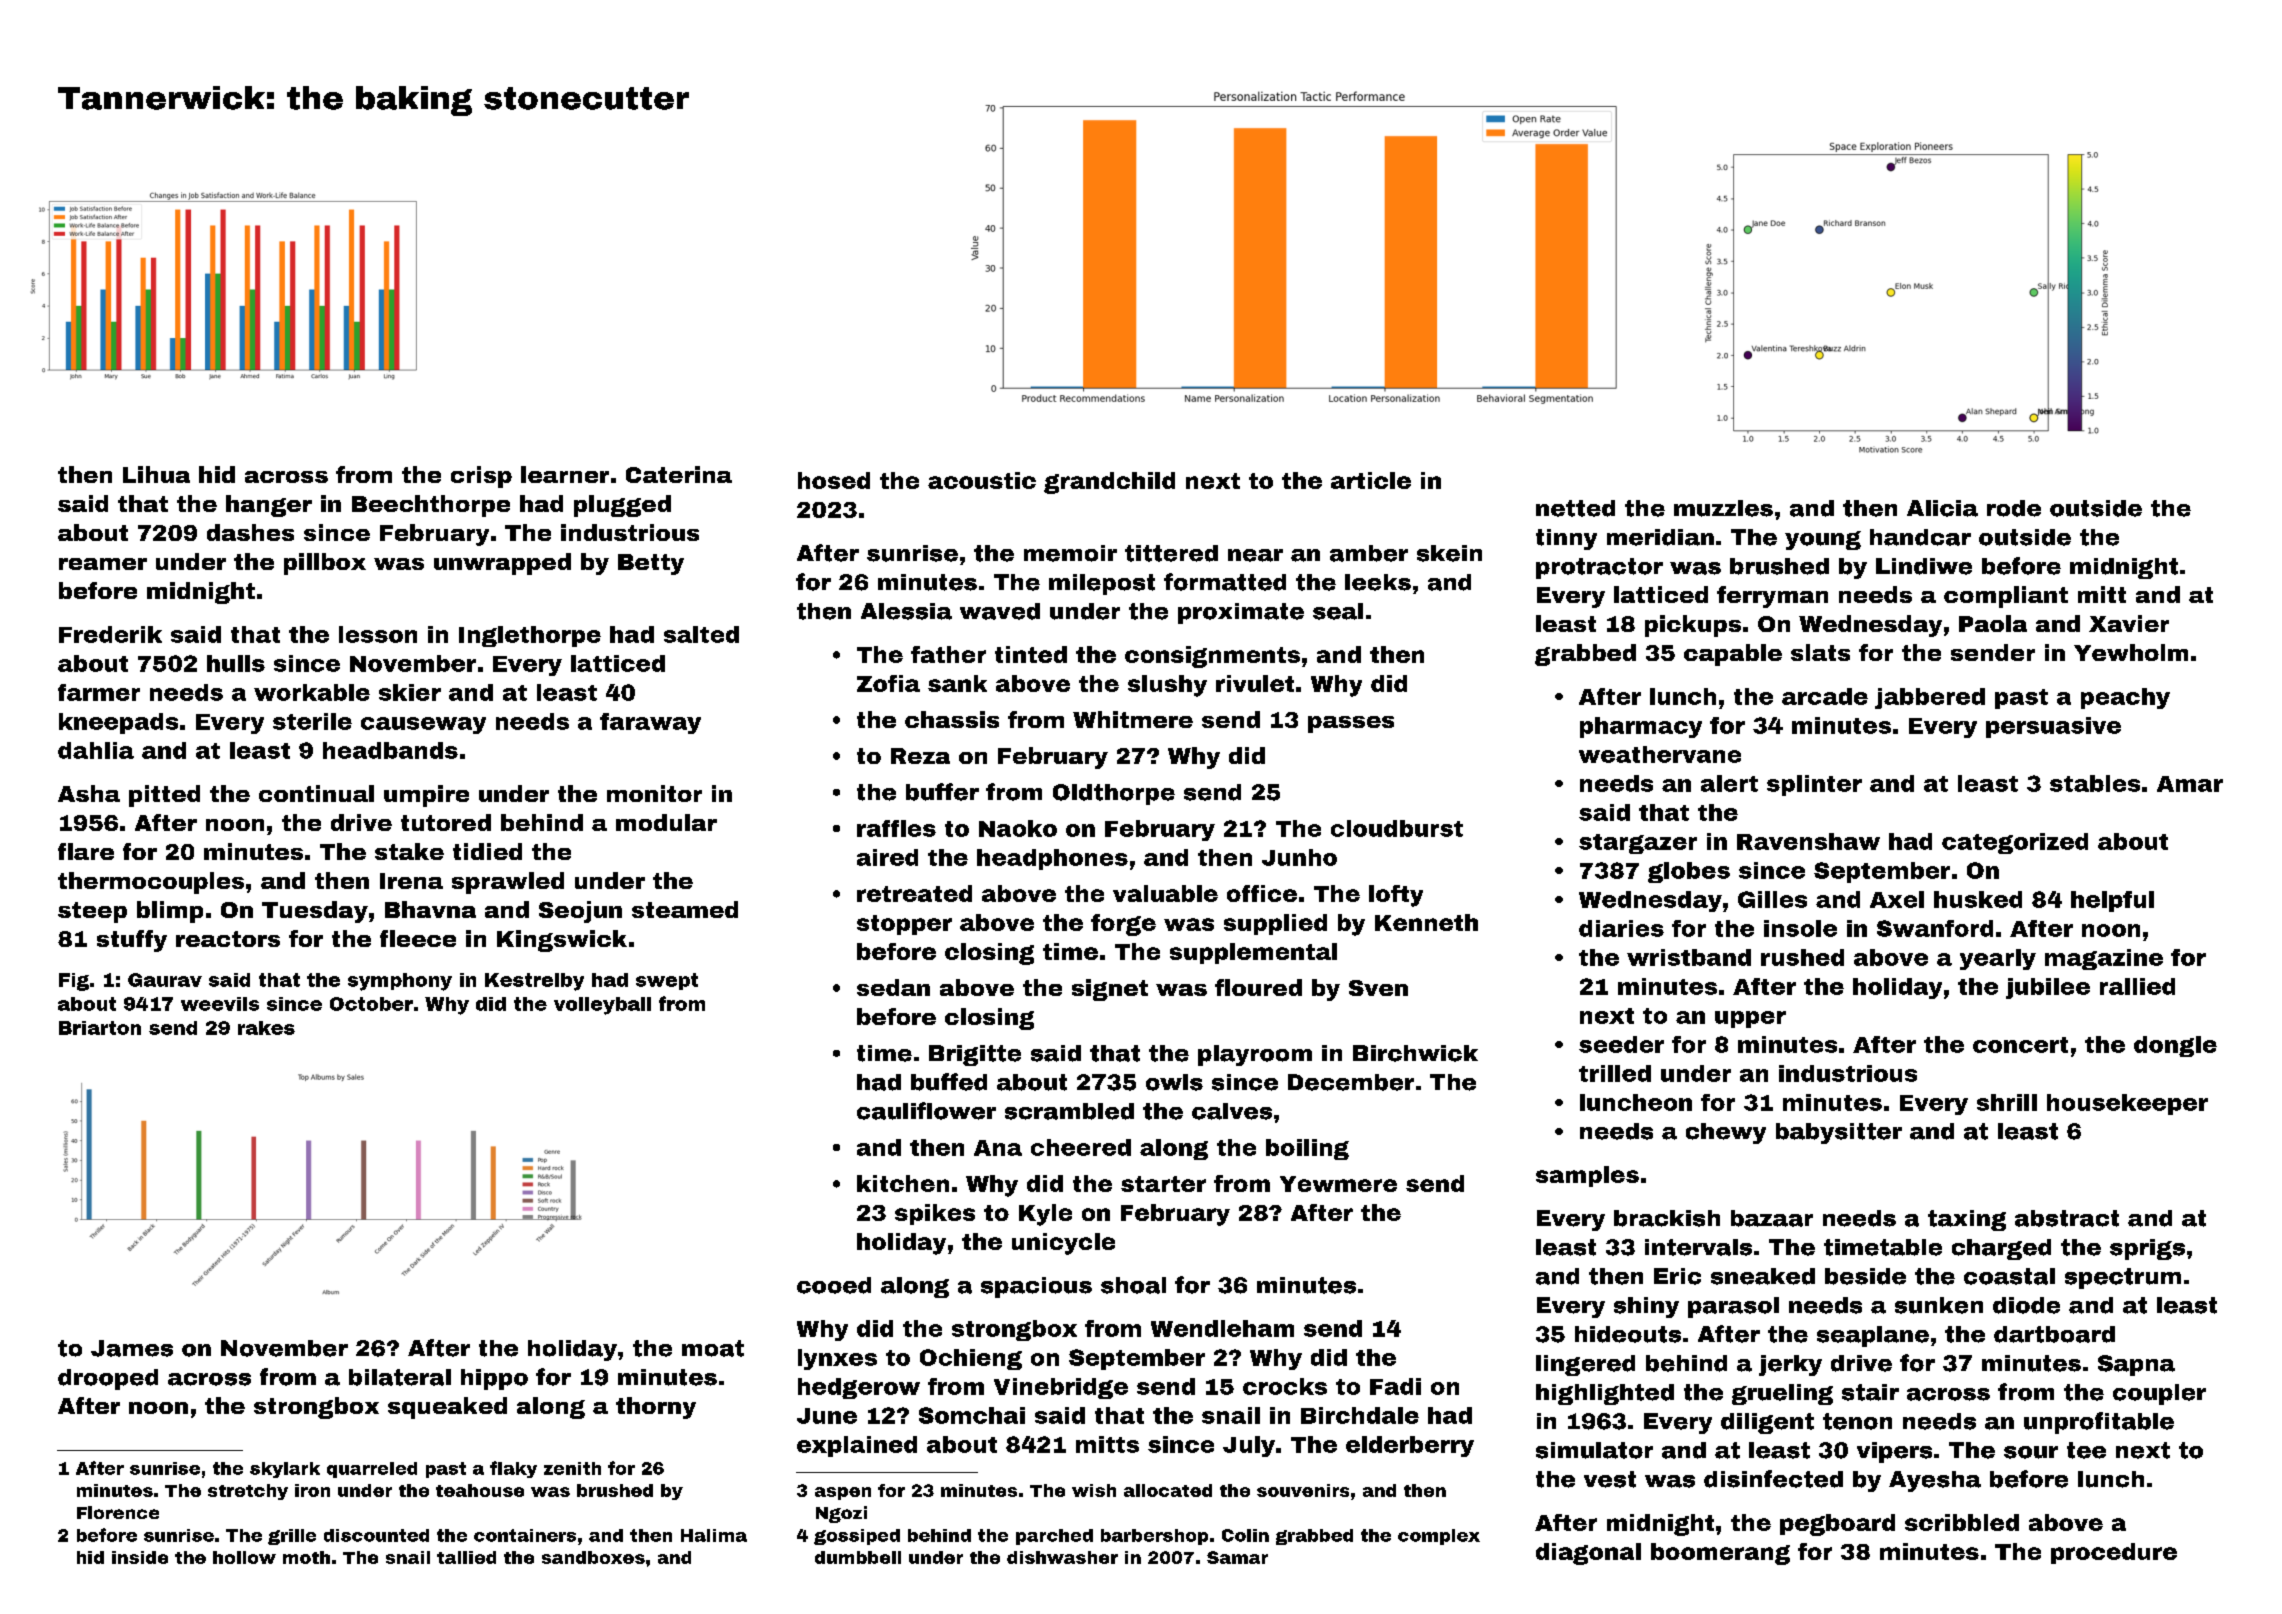  Describe the element at coordinates (1772, 597) in the document. I see `ferryman` at that location.
